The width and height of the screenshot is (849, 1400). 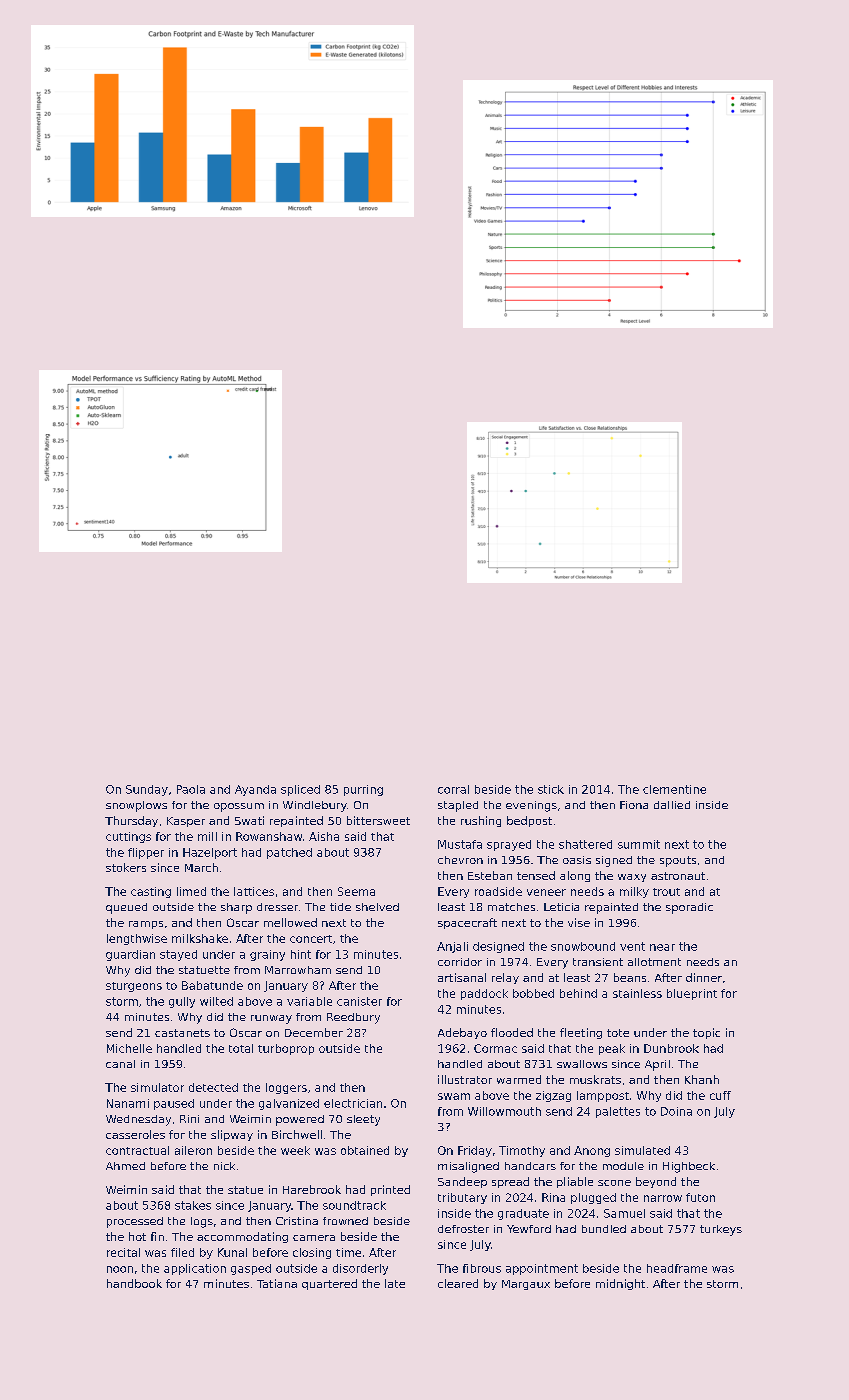 What do you see at coordinates (700, 1197) in the screenshot?
I see `futon` at bounding box center [700, 1197].
